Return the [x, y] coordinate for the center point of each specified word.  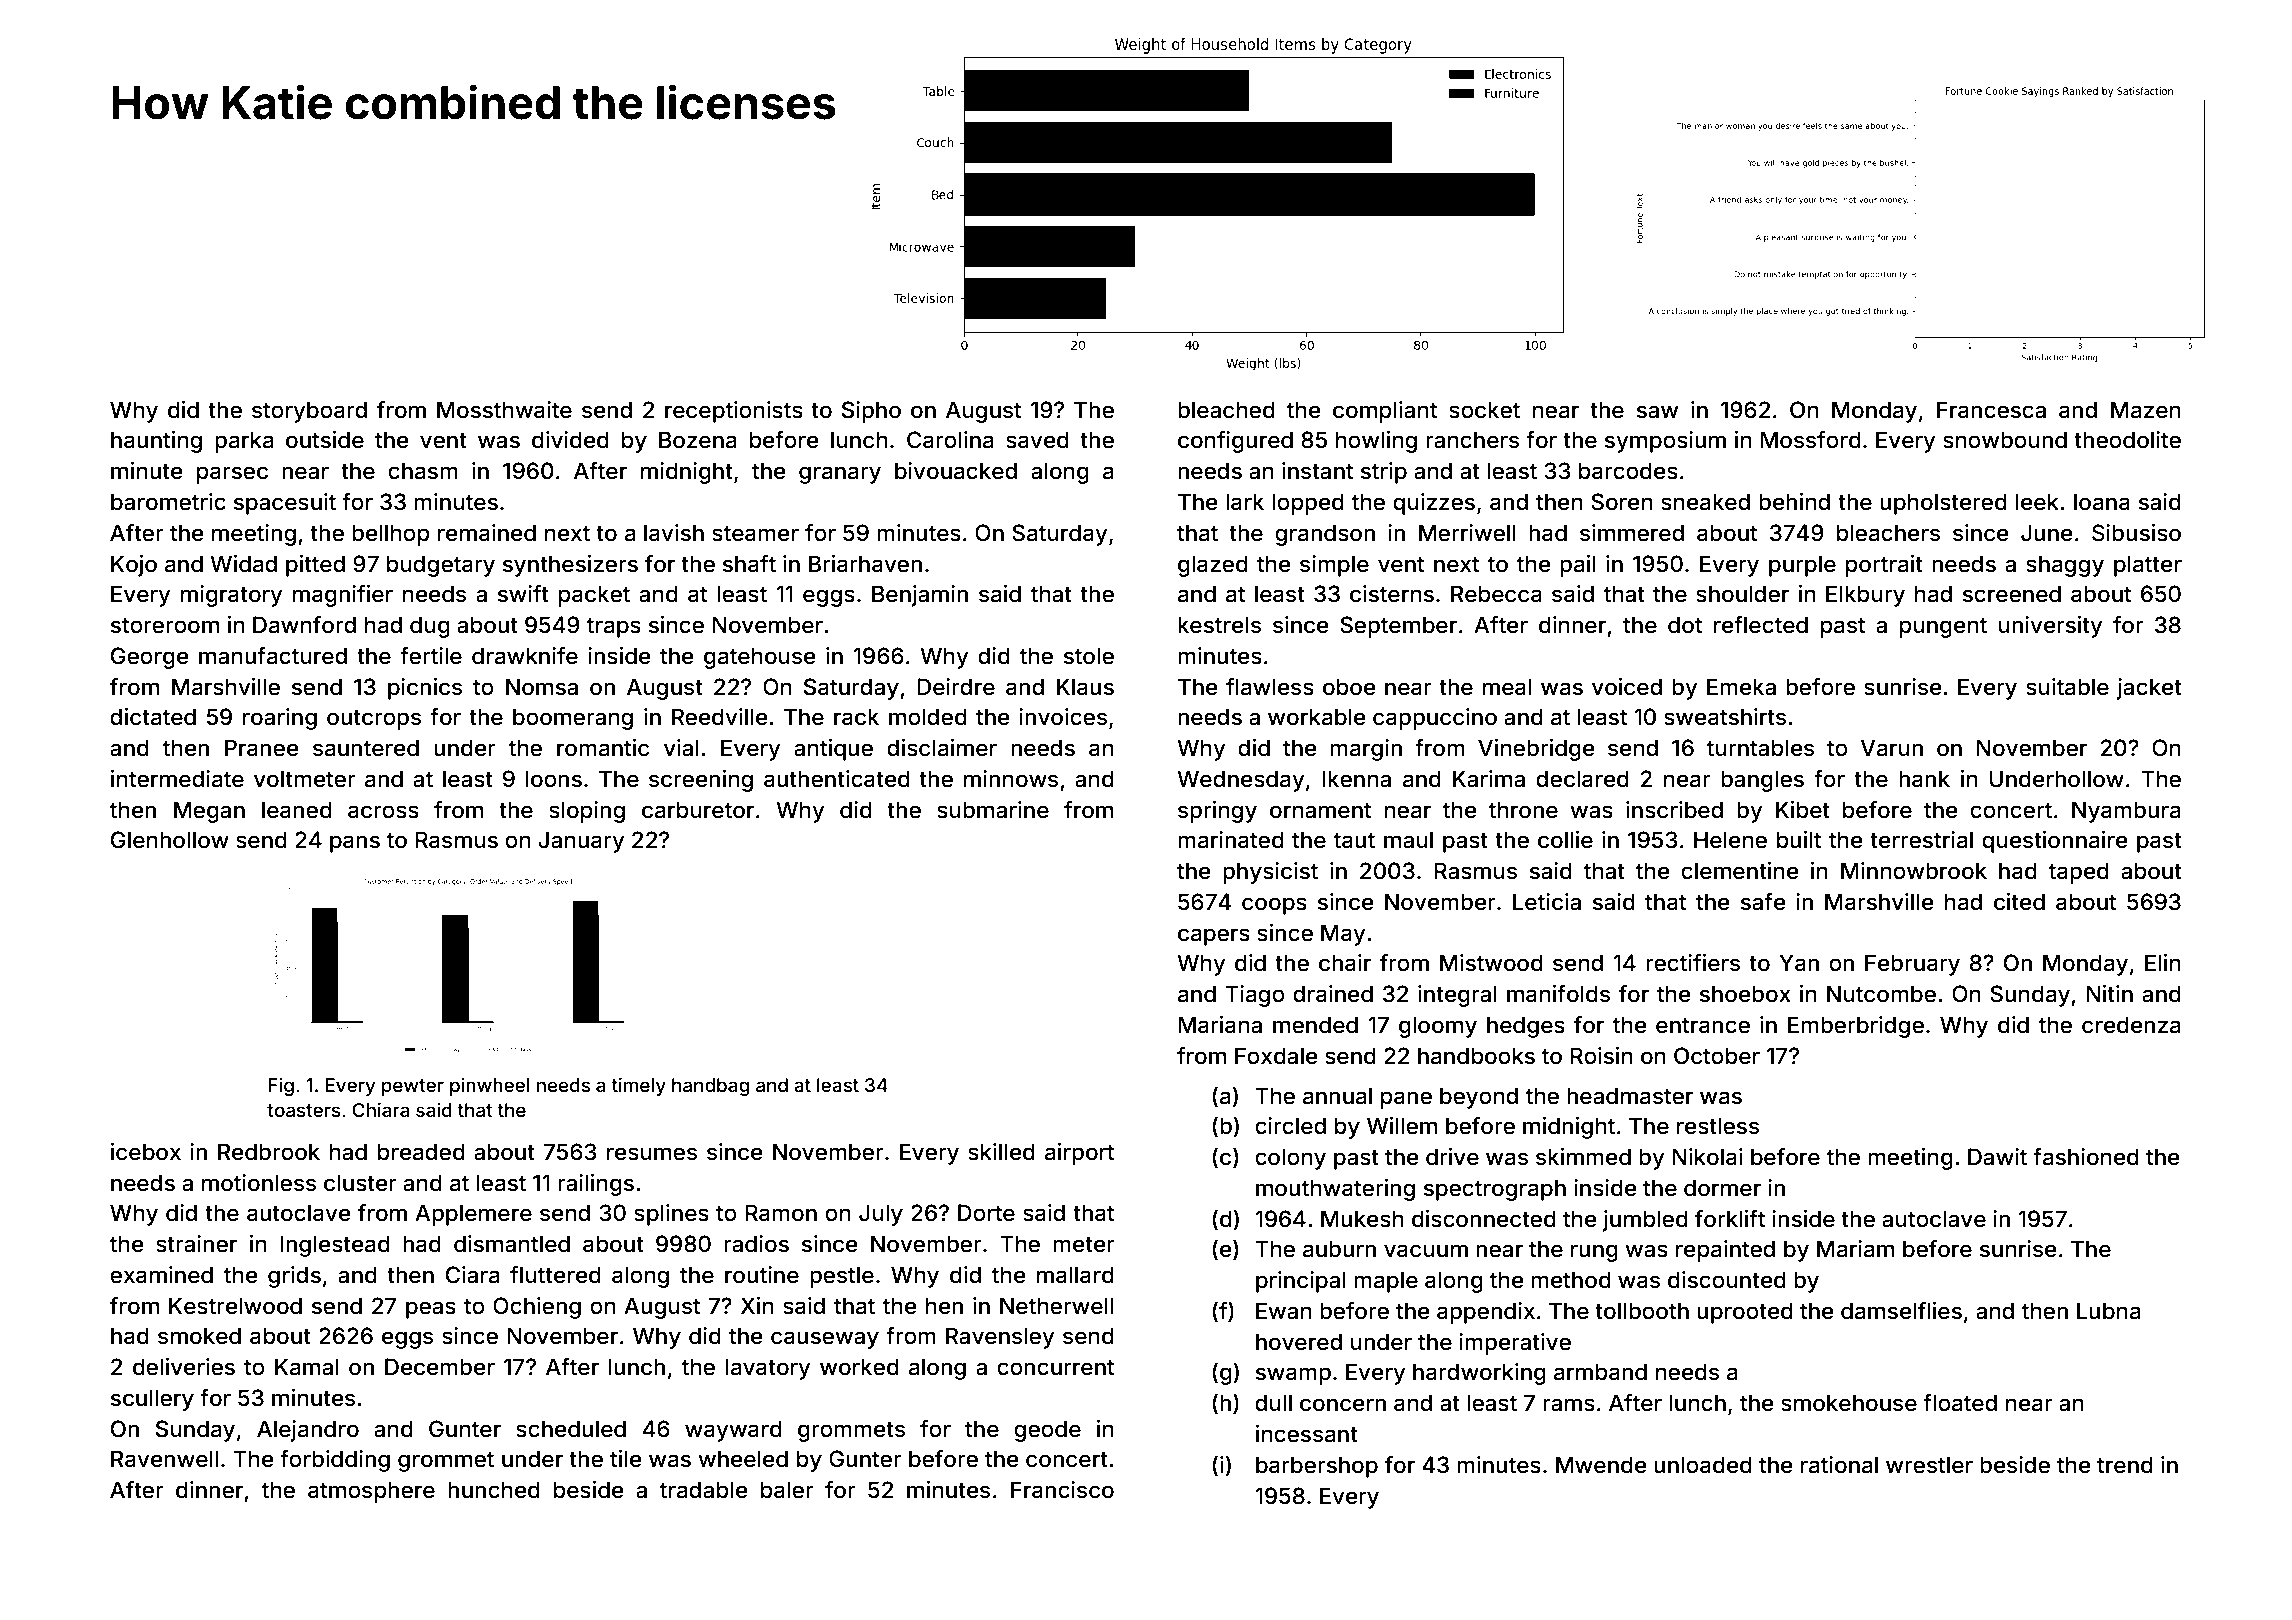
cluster [360, 1183]
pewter [413, 1087]
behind [1794, 501]
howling [1376, 442]
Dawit [1997, 1157]
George [150, 658]
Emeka [1741, 687]
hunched [494, 1490]
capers [1214, 937]
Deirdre [956, 687]
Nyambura [2126, 812]
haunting [156, 442]
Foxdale [1276, 1056]
